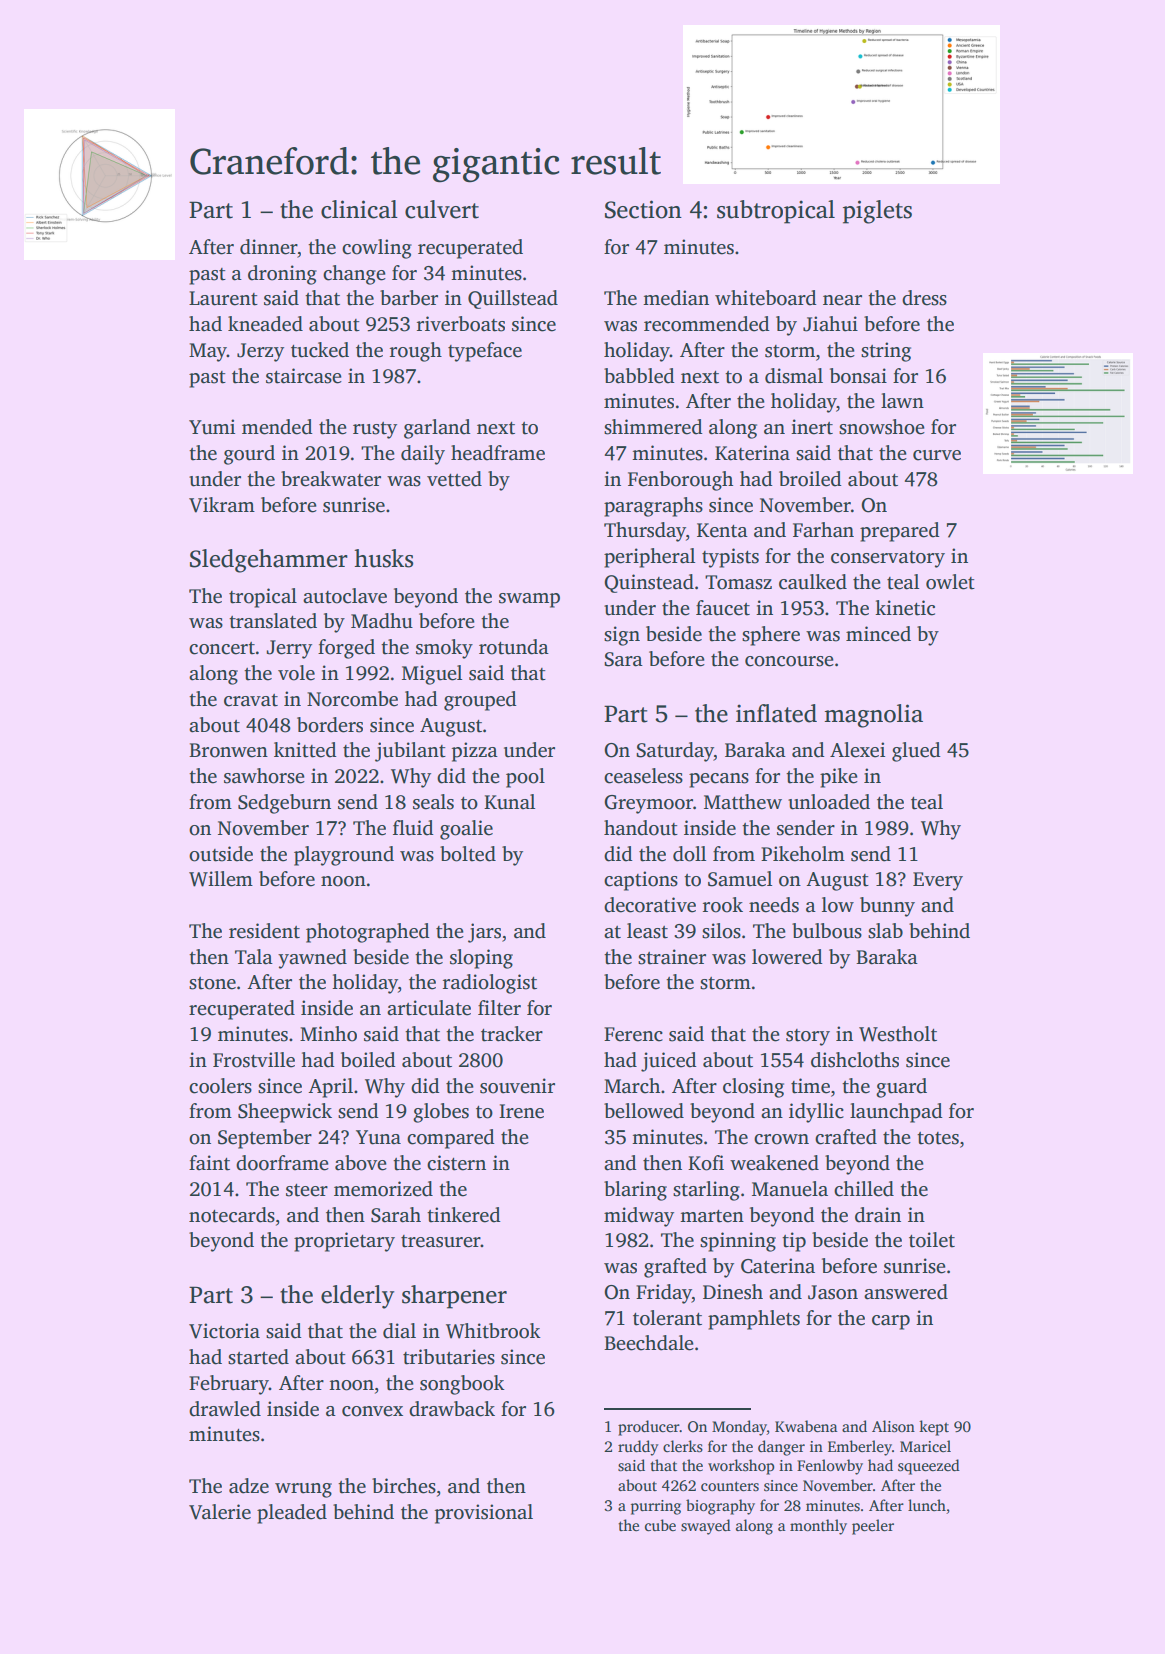 This screenshot has height=1654, width=1165. What do you see at coordinates (660, 1525) in the screenshot?
I see `cube` at bounding box center [660, 1525].
